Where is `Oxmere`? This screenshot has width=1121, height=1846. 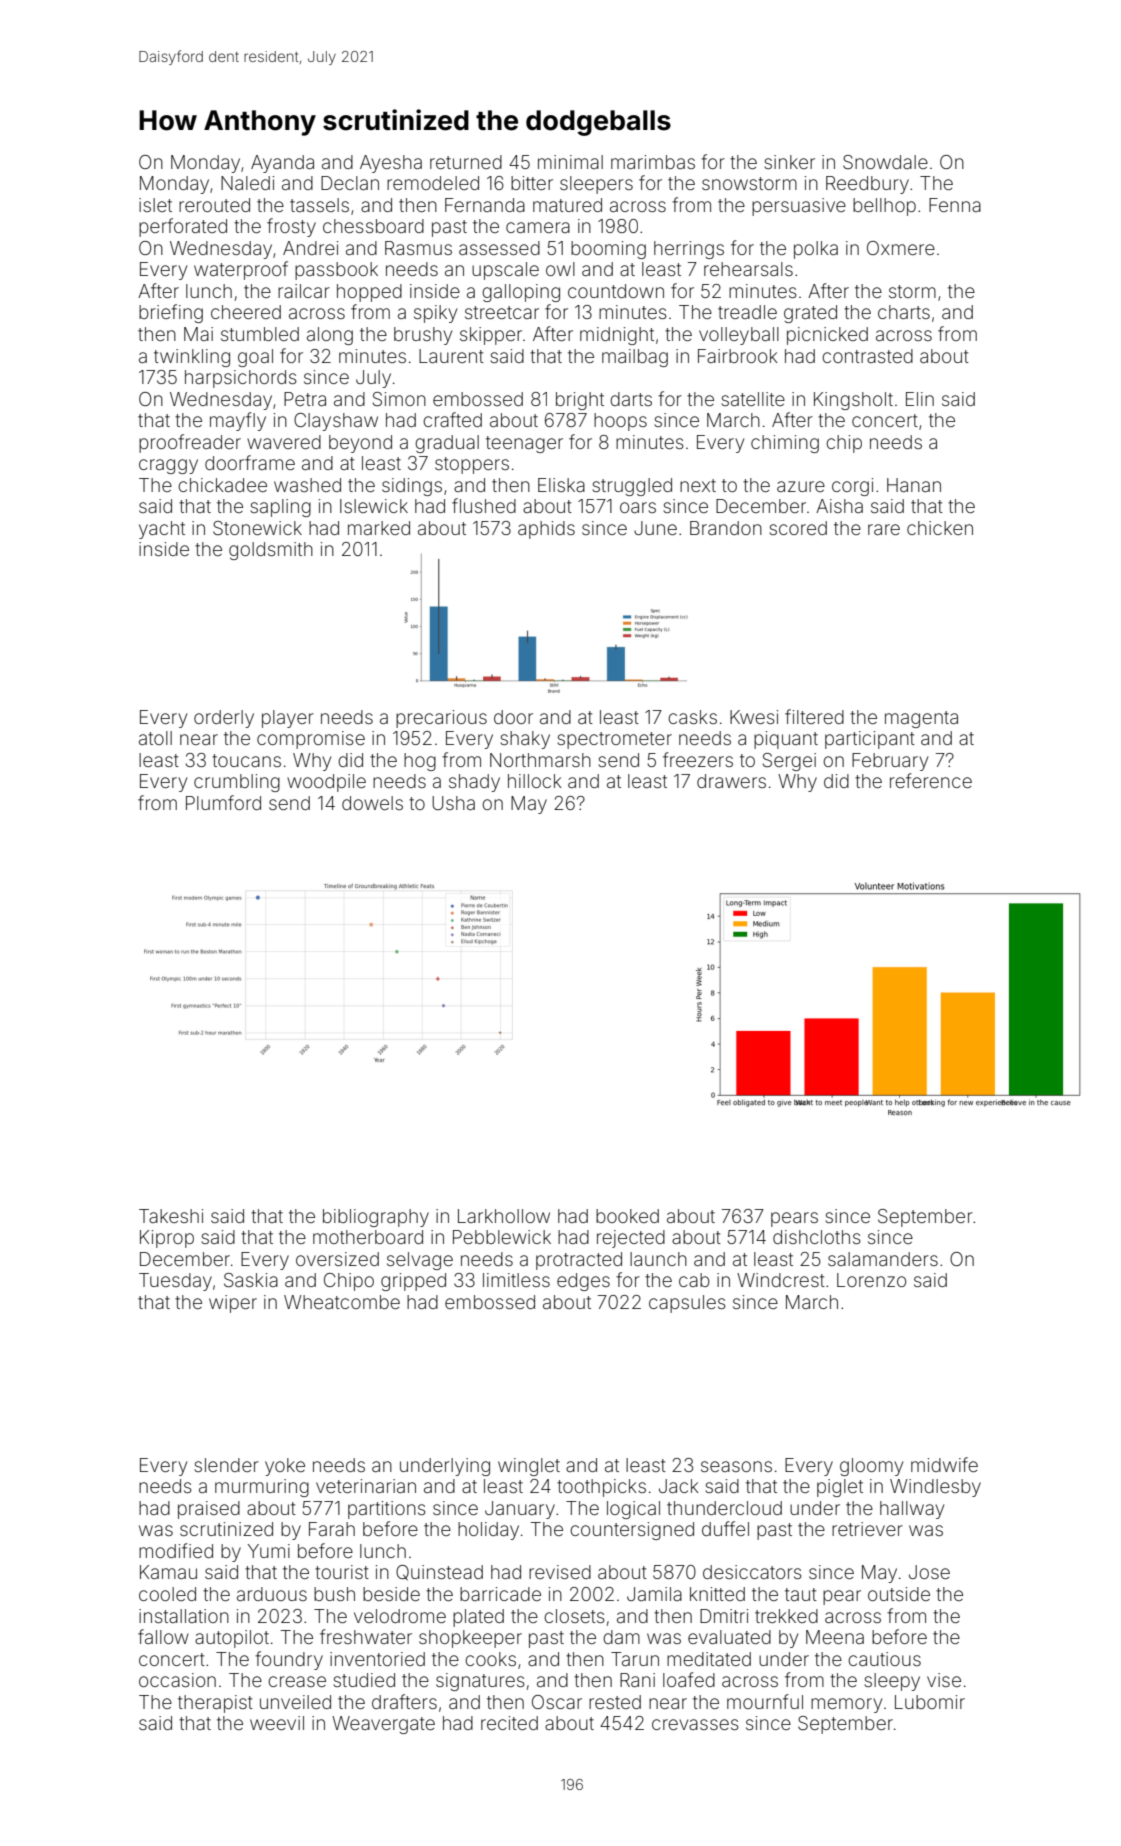 Oxmere is located at coordinates (901, 248).
